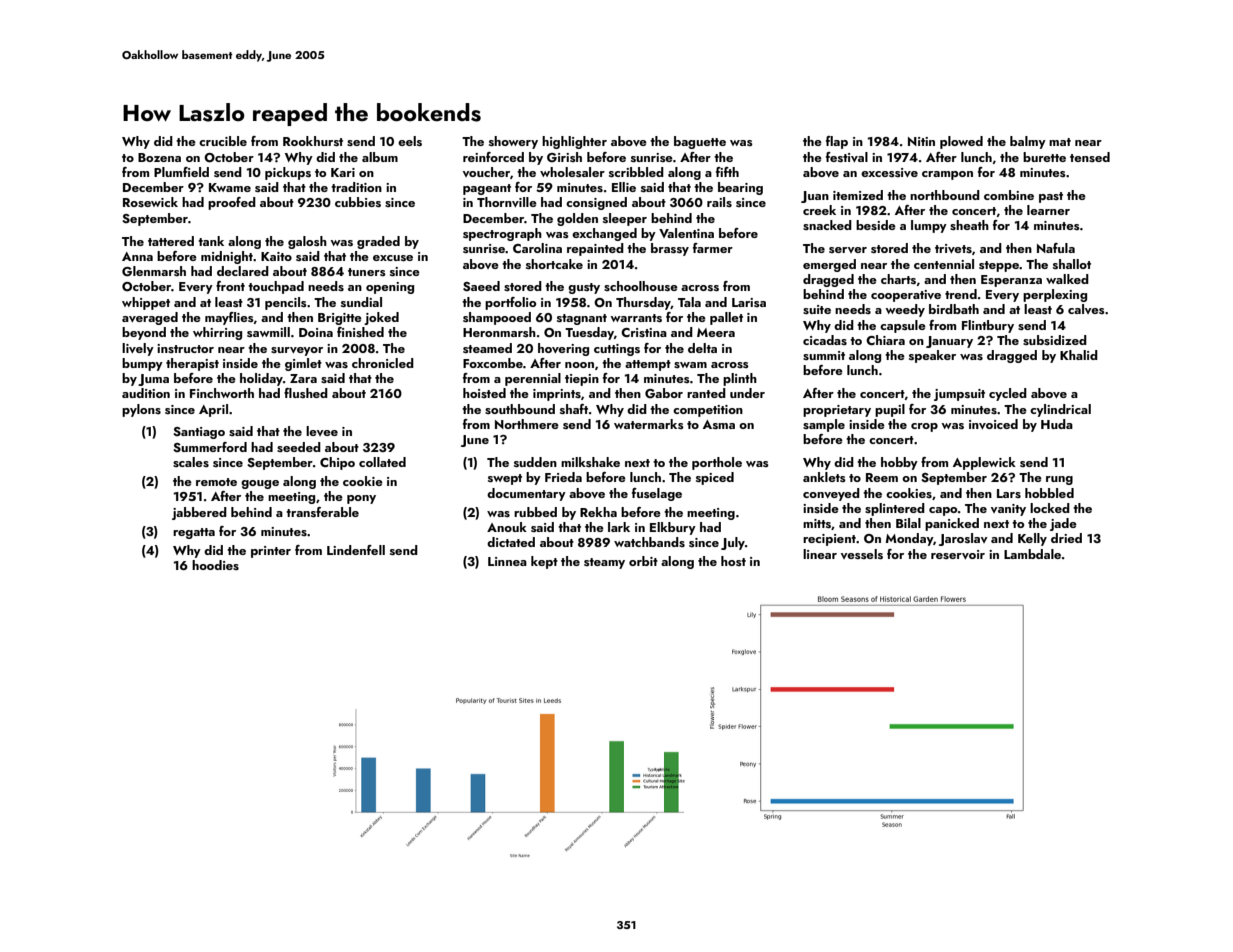  Describe the element at coordinates (1057, 424) in the screenshot. I see `Huda` at that location.
